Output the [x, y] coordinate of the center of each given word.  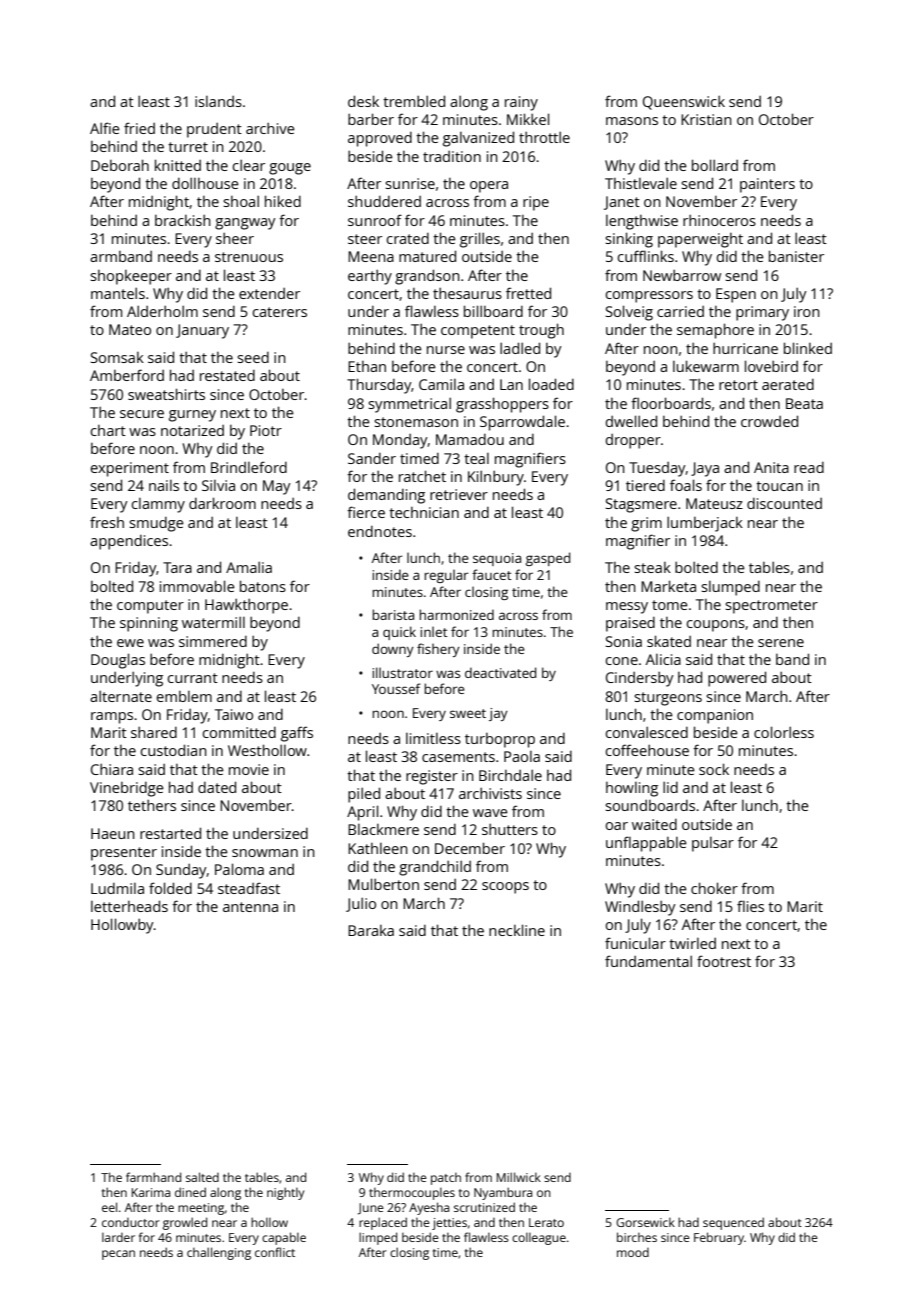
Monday [400, 441]
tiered [645, 485]
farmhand [153, 1177]
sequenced [733, 1223]
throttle [544, 137]
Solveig [629, 313]
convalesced [646, 732]
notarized [192, 430]
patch [446, 1178]
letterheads [129, 906]
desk [363, 101]
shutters [510, 829]
